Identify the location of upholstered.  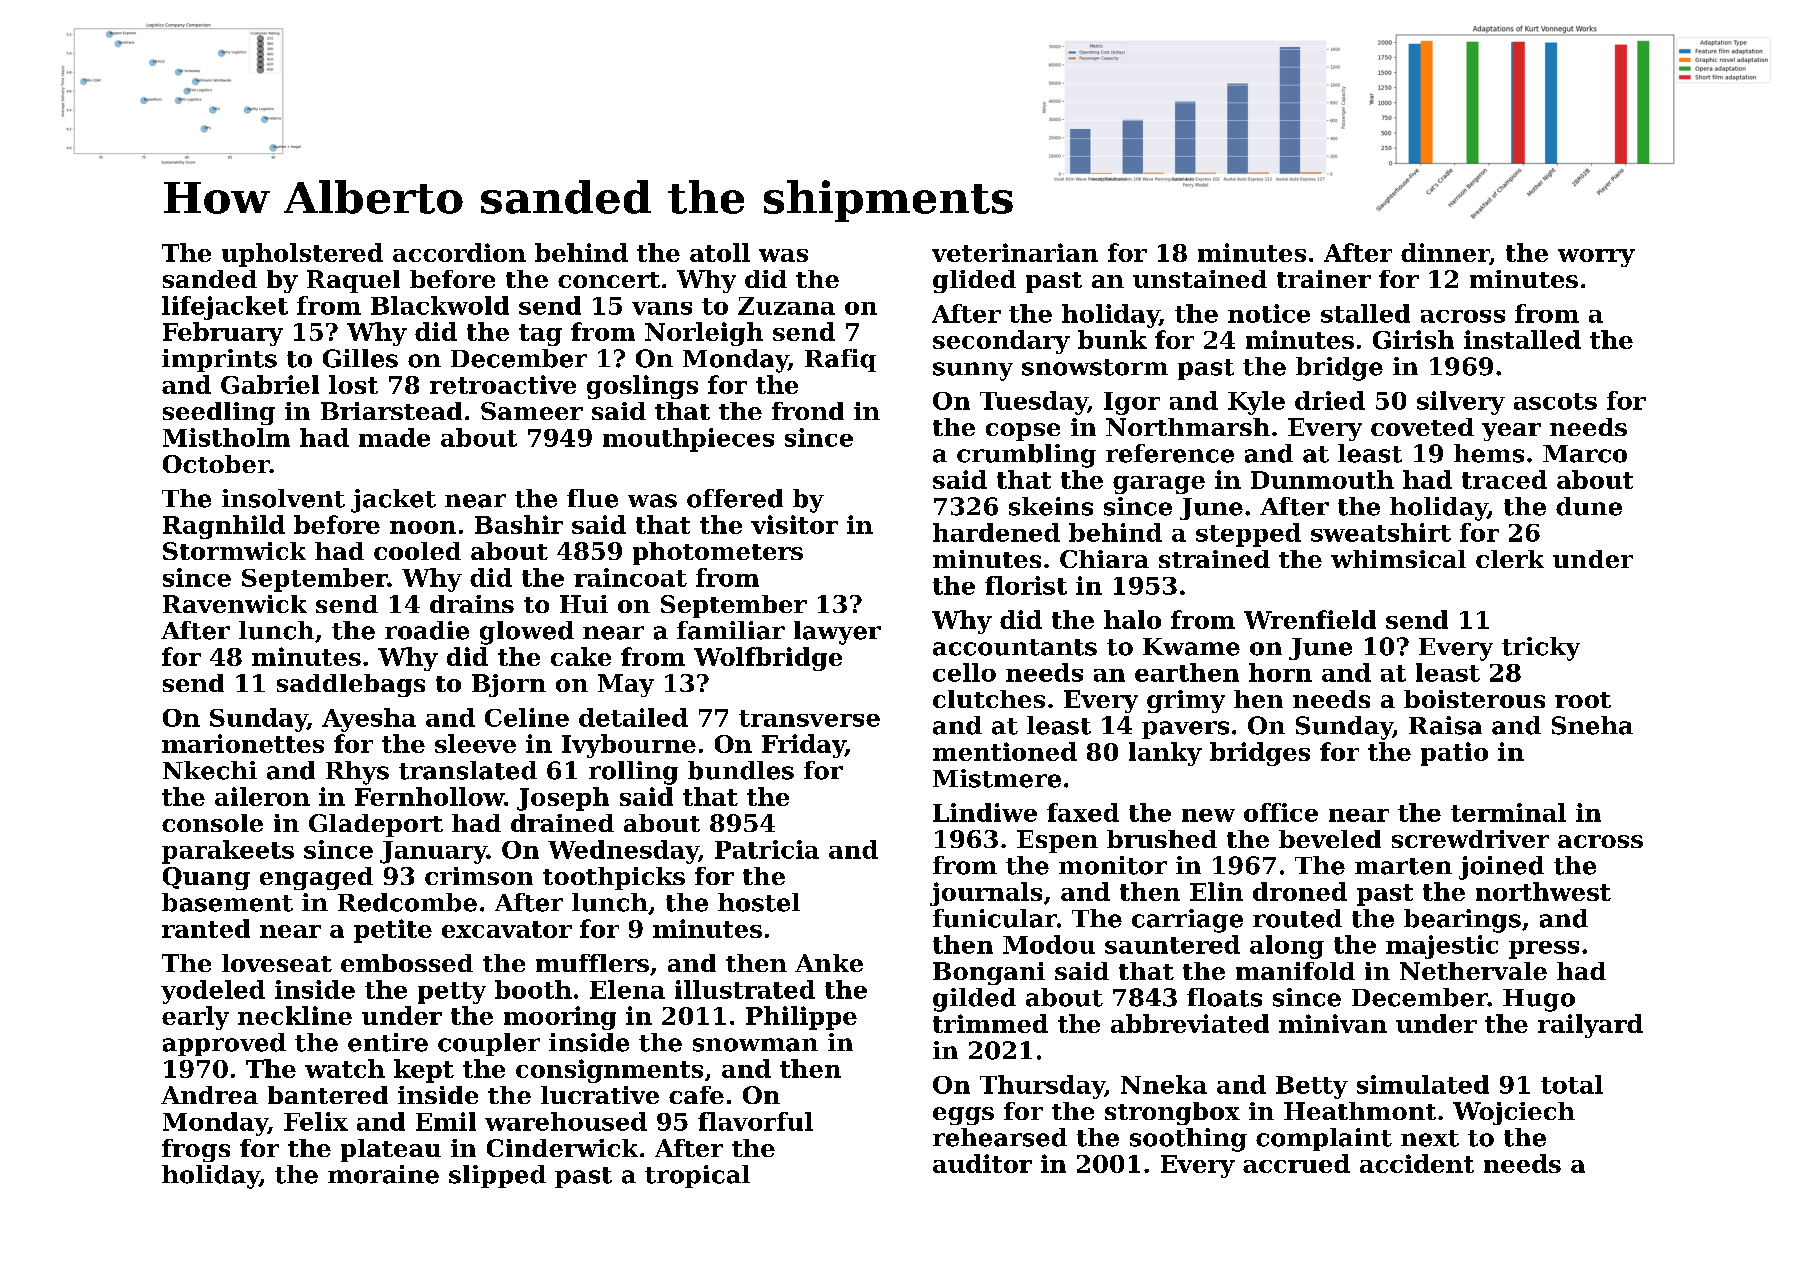
(302, 255).
